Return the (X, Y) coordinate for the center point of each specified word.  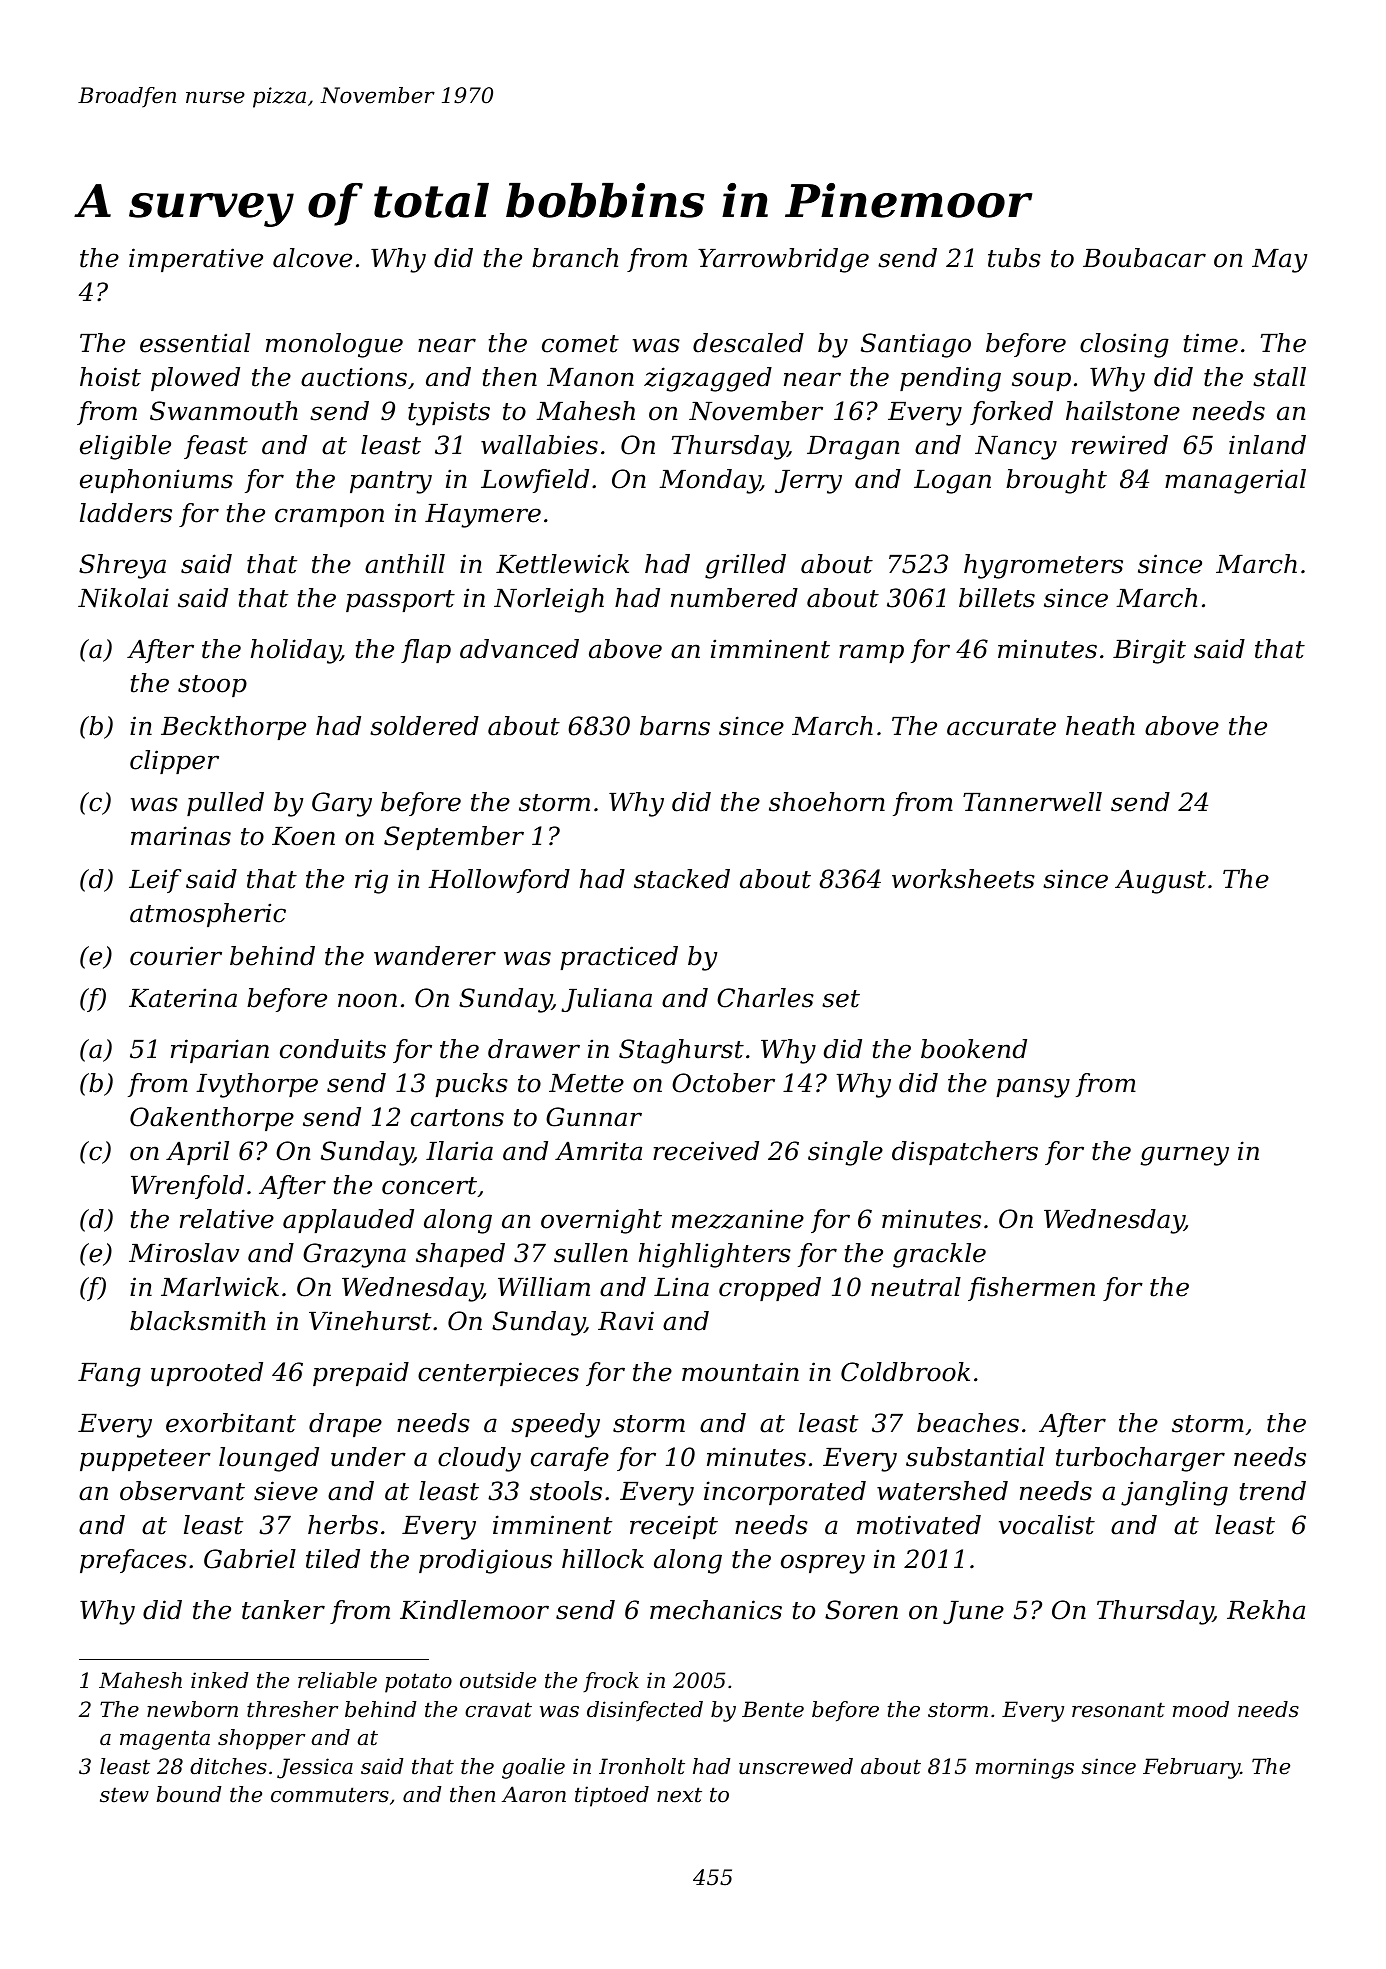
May (1279, 261)
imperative (196, 260)
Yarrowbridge (783, 260)
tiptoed (612, 1796)
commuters (330, 1795)
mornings (1025, 1768)
